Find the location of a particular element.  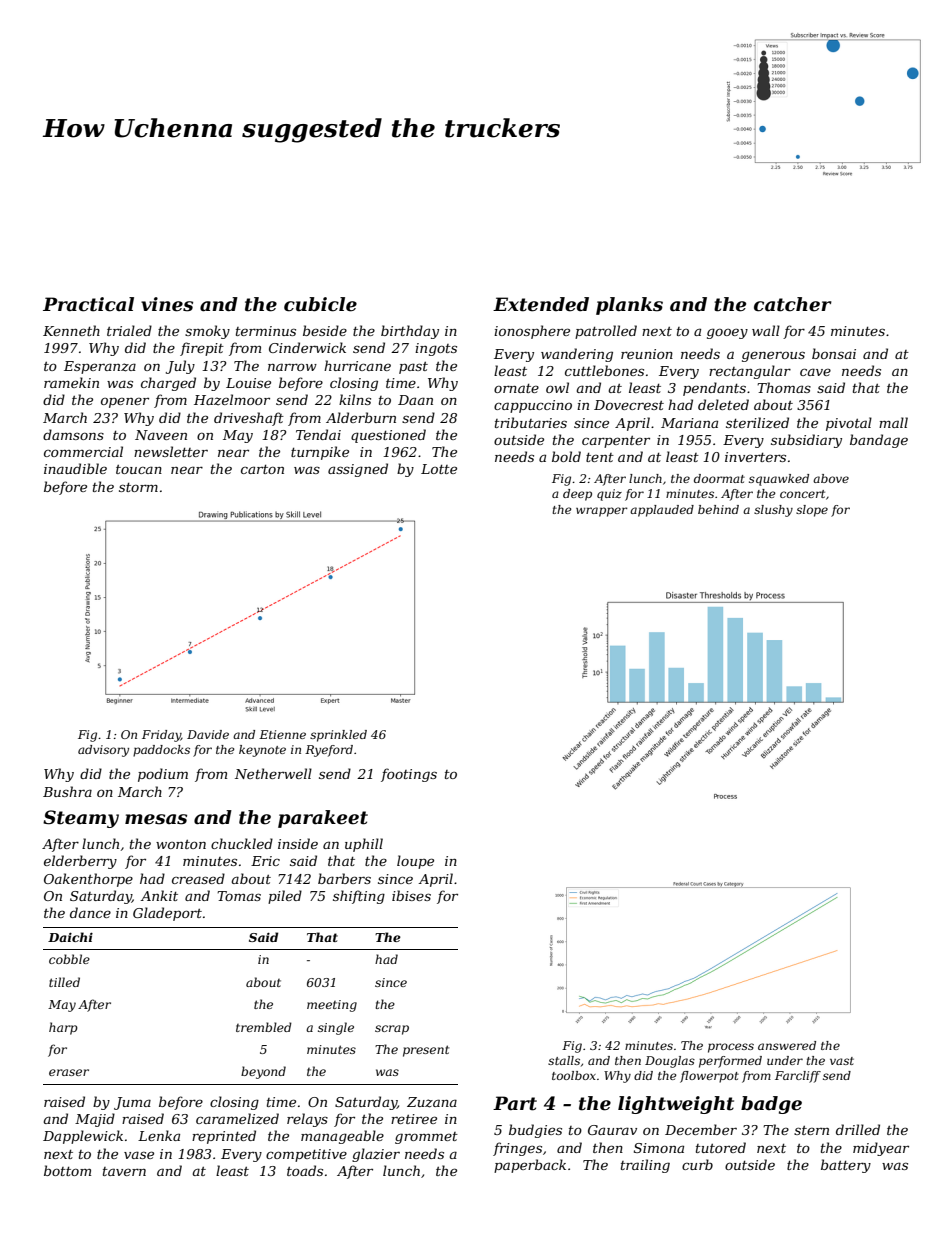

slope is located at coordinates (812, 511).
